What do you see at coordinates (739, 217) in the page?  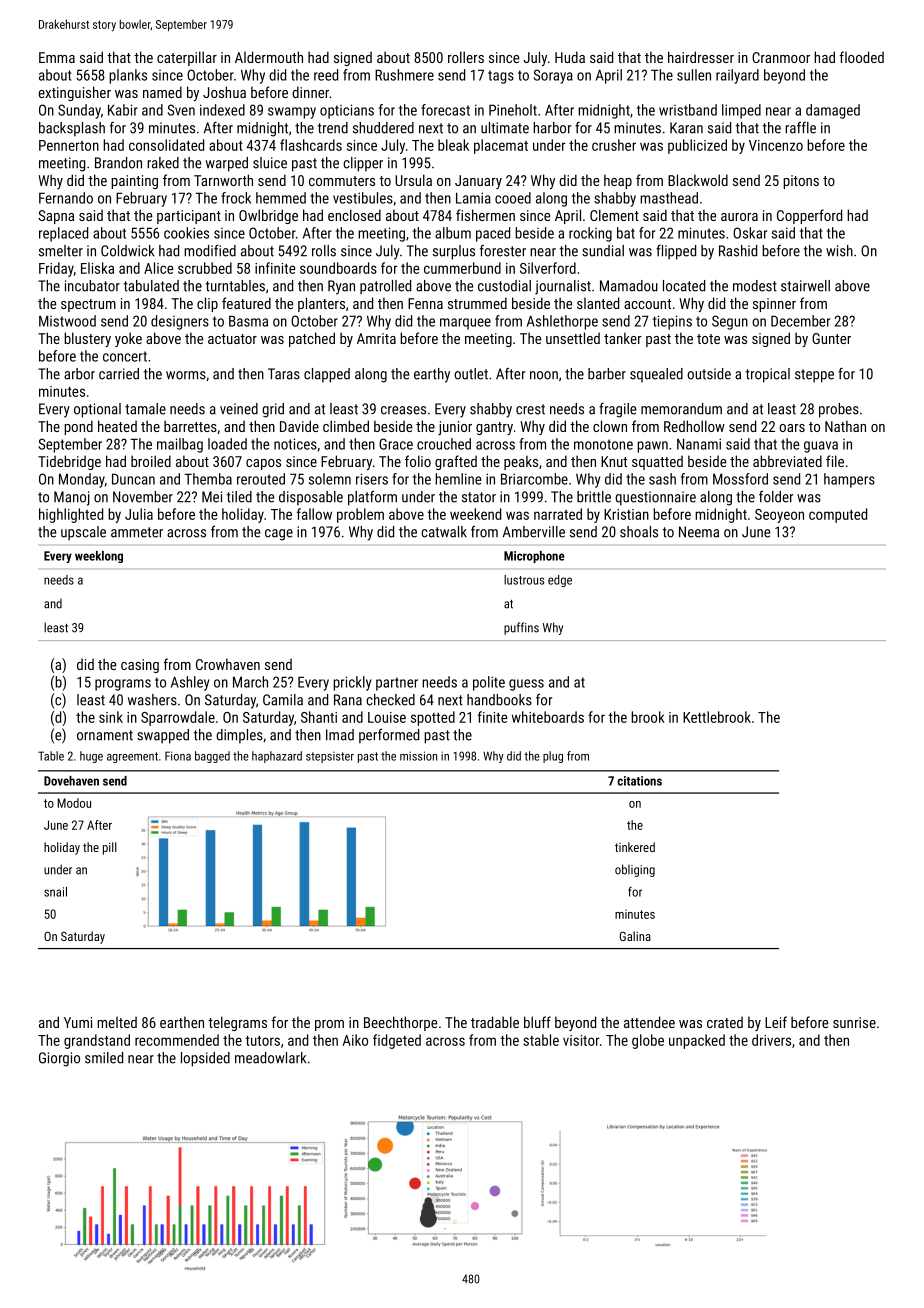 I see `aurora` at bounding box center [739, 217].
